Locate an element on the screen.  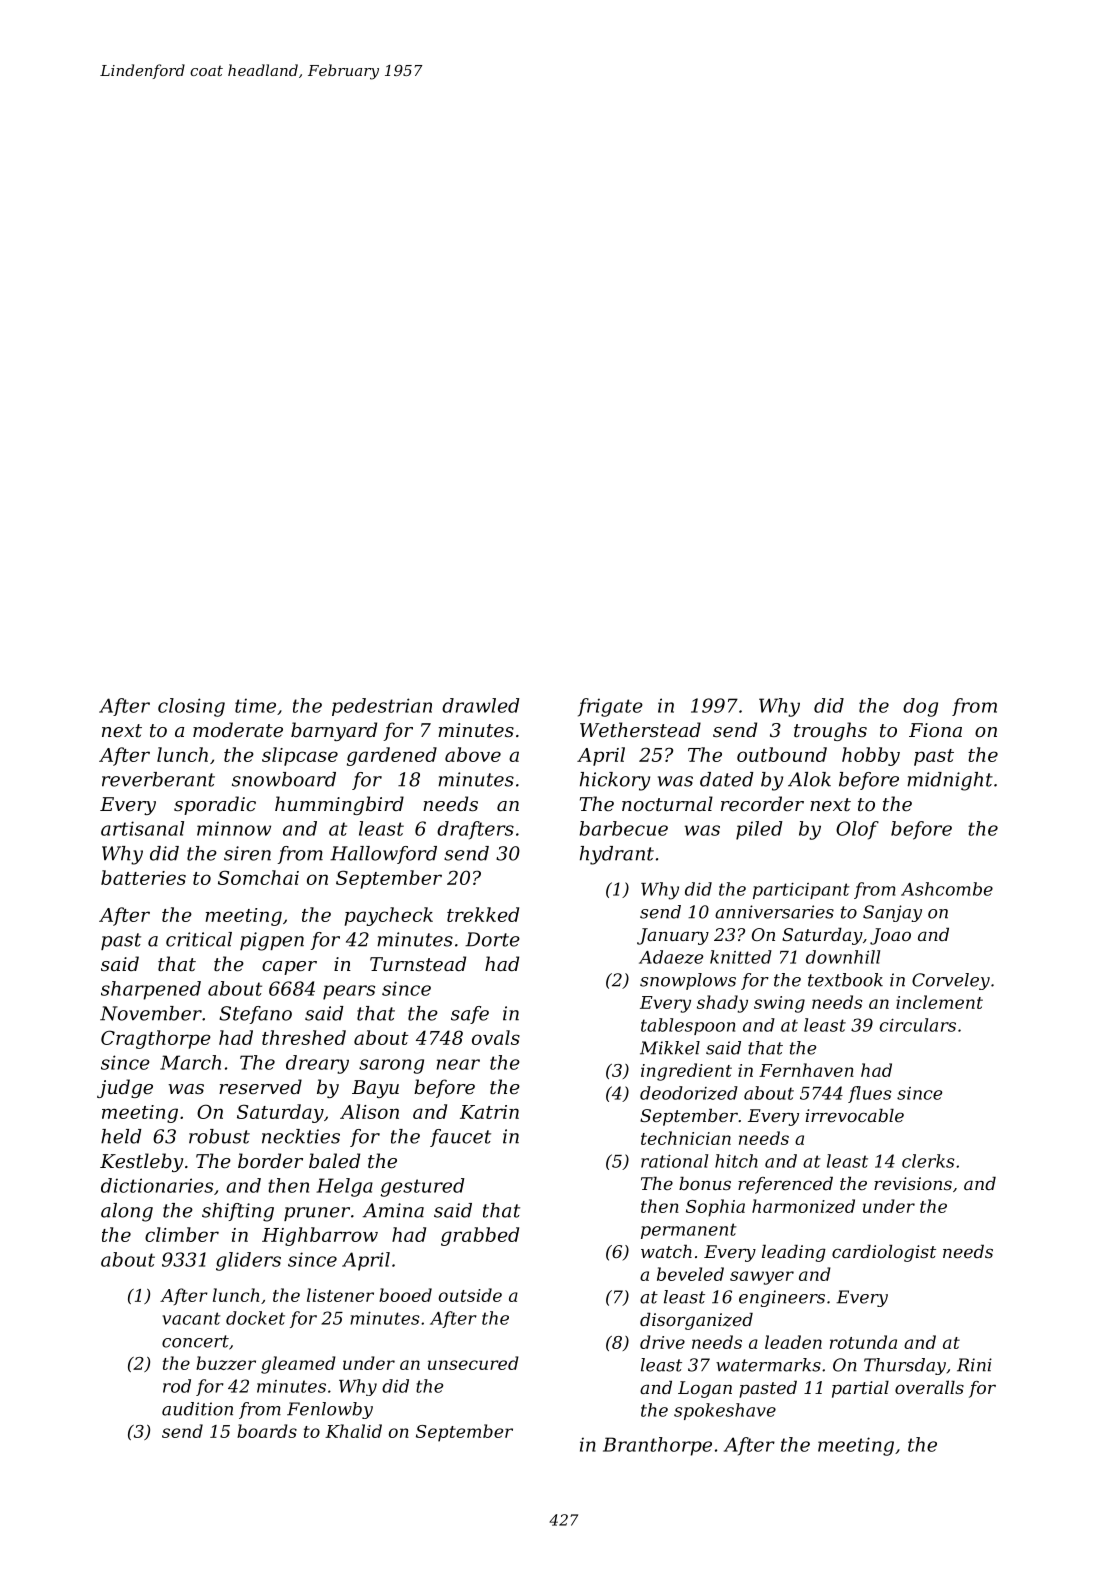
rational is located at coordinates (674, 1161).
